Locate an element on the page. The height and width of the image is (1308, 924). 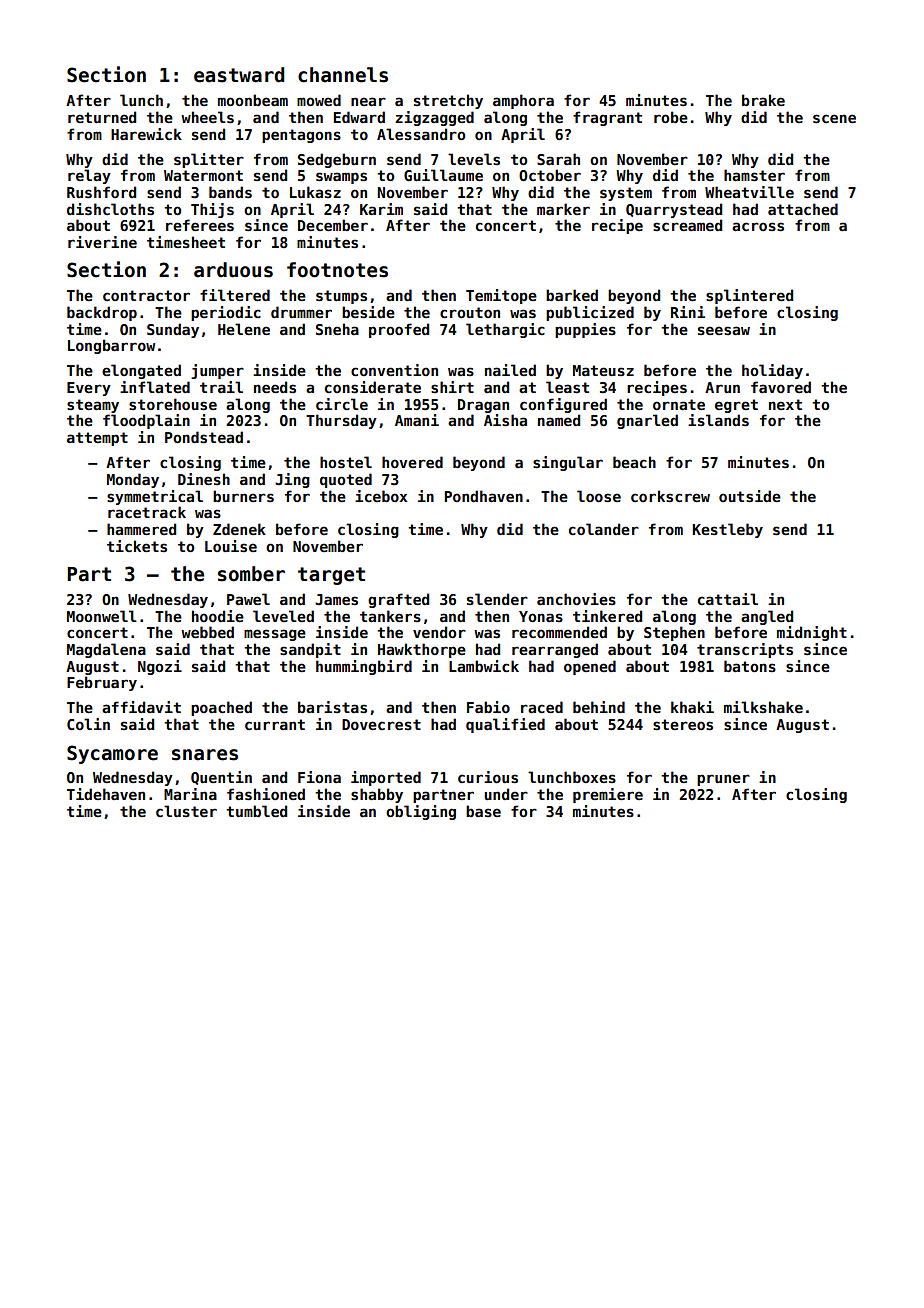
base is located at coordinates (483, 811).
